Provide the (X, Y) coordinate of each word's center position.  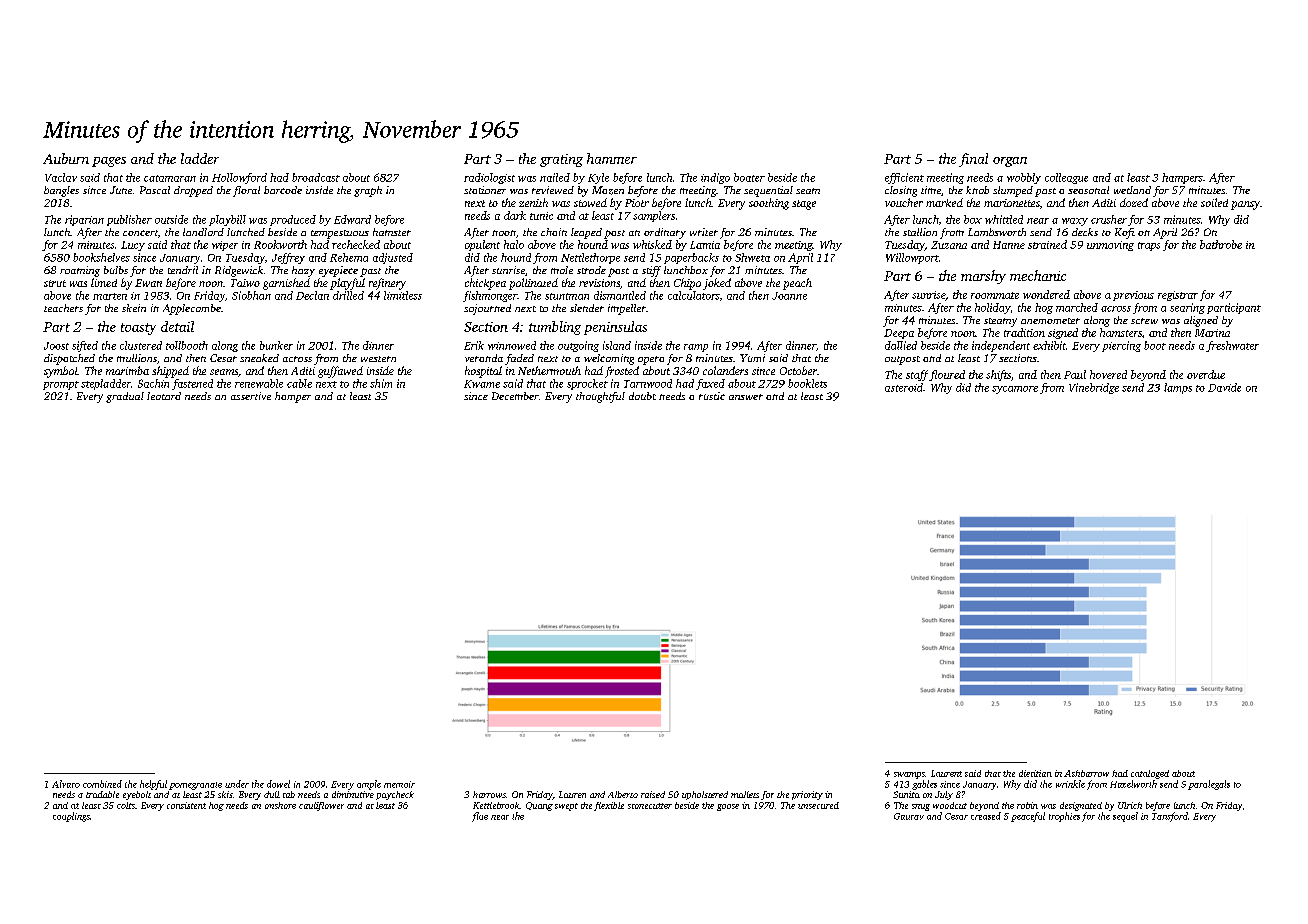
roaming (80, 271)
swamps (909, 775)
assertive (251, 396)
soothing (769, 204)
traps (1149, 246)
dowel (278, 784)
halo (514, 244)
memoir (399, 784)
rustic (712, 396)
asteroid (904, 387)
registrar (1178, 296)
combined (102, 784)
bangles (61, 191)
